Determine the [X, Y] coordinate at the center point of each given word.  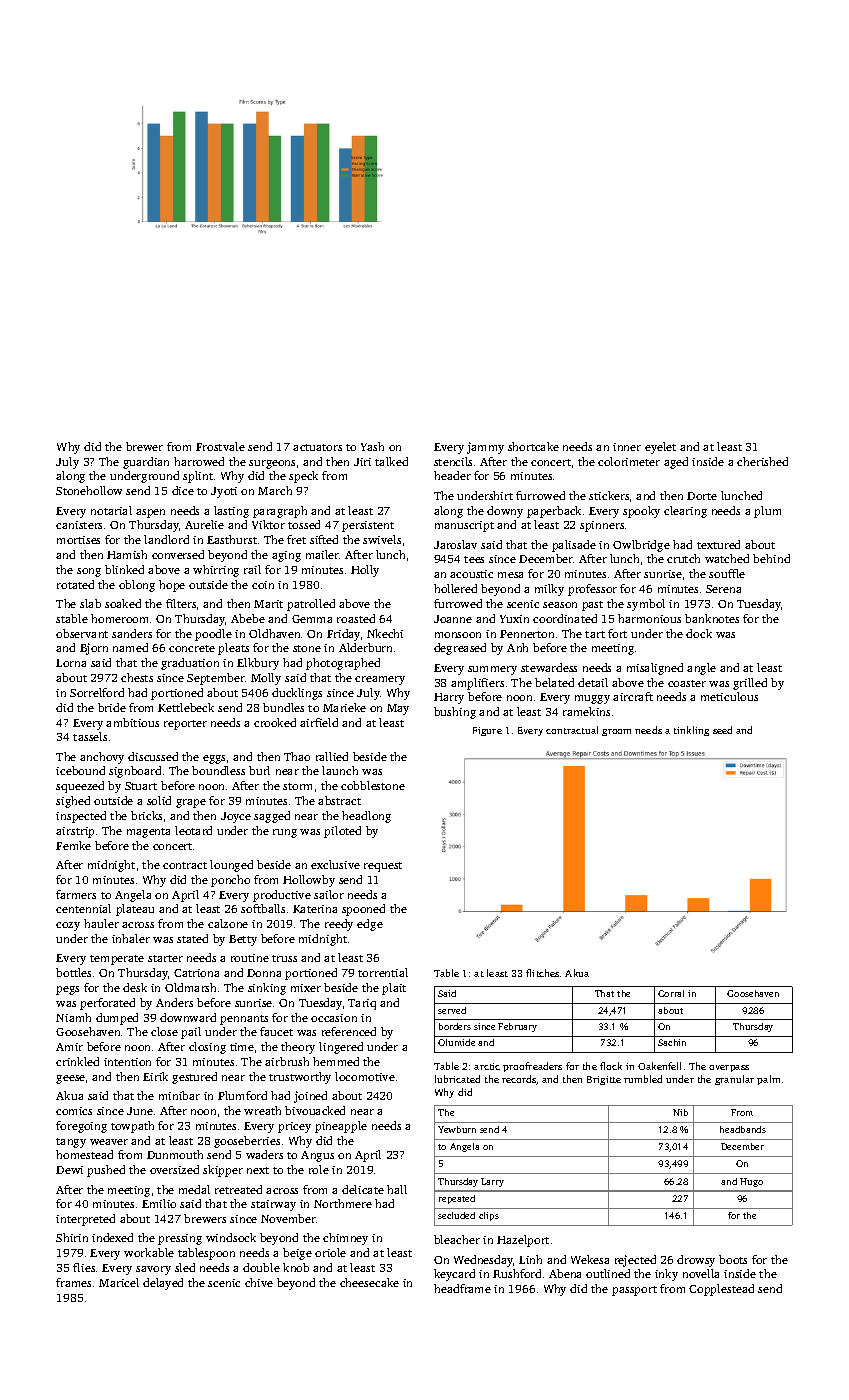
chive [259, 1282]
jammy [485, 448]
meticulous [729, 696]
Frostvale [220, 446]
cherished [762, 461]
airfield [319, 722]
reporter [185, 725]
